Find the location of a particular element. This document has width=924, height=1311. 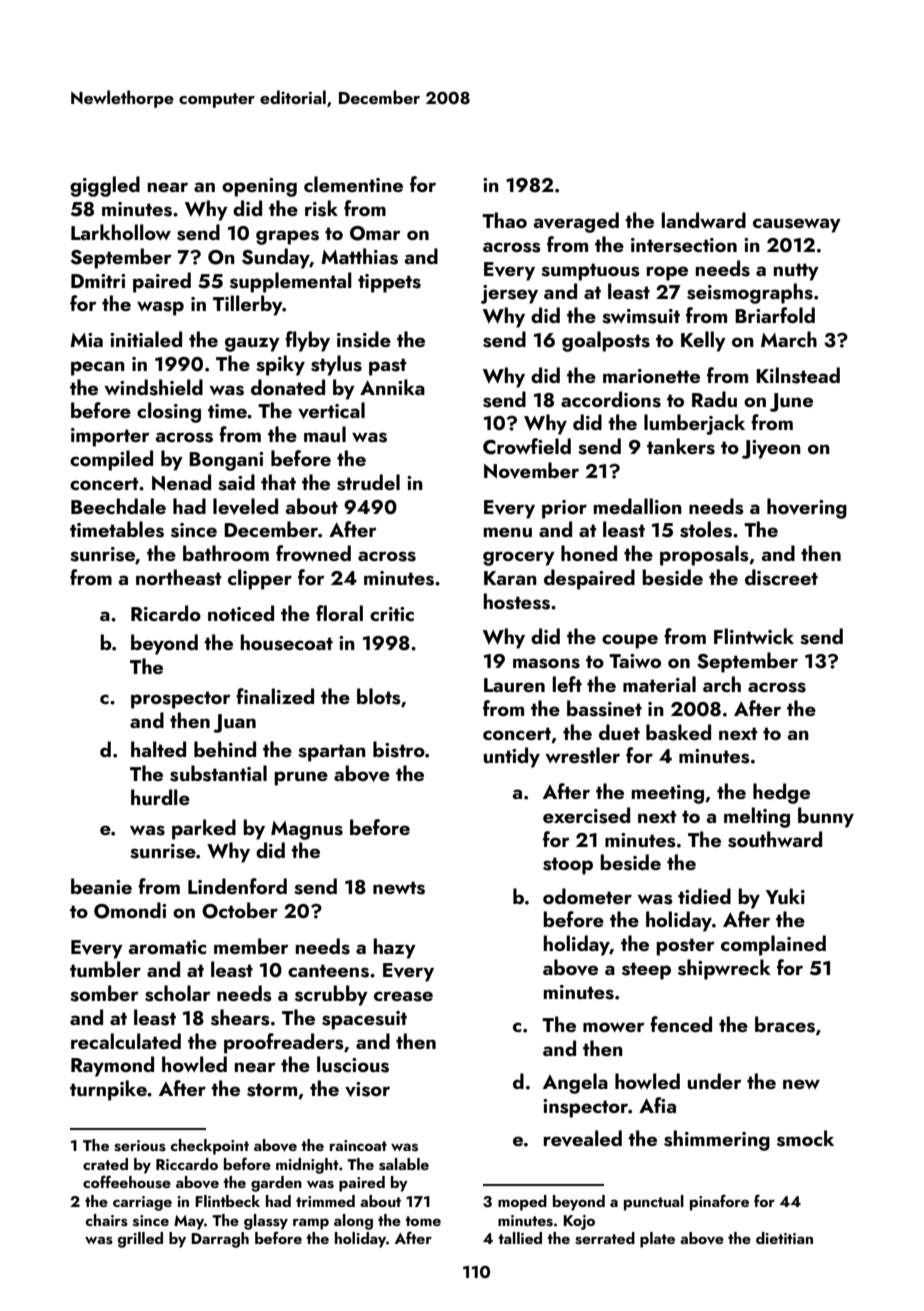

tallied is located at coordinates (520, 1238).
